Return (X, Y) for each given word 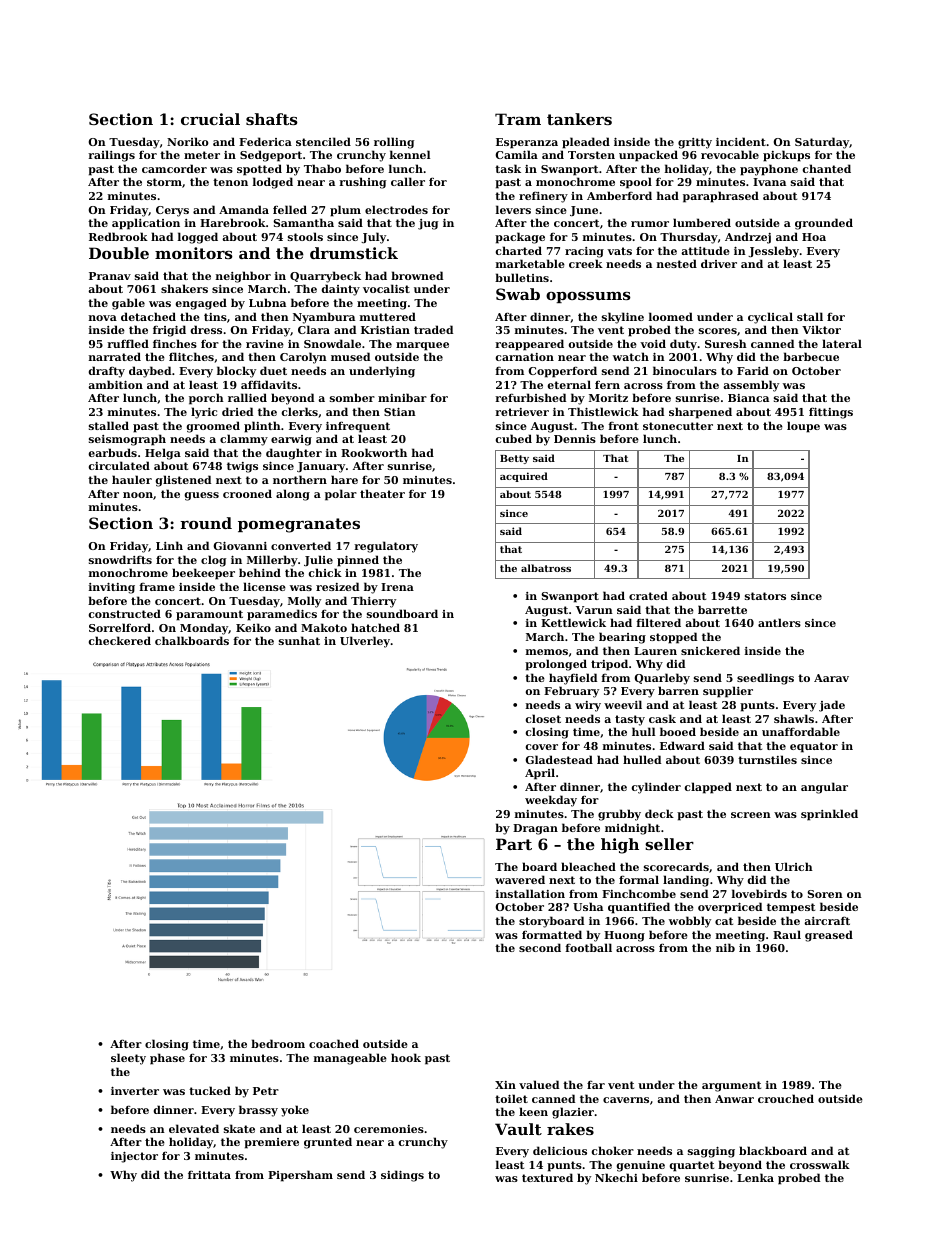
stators (765, 596)
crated (648, 595)
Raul (787, 934)
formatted (552, 934)
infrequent (358, 427)
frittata (209, 1175)
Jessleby (773, 252)
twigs (242, 467)
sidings (402, 1176)
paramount (209, 615)
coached (334, 1043)
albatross (546, 568)
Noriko (188, 141)
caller (408, 181)
